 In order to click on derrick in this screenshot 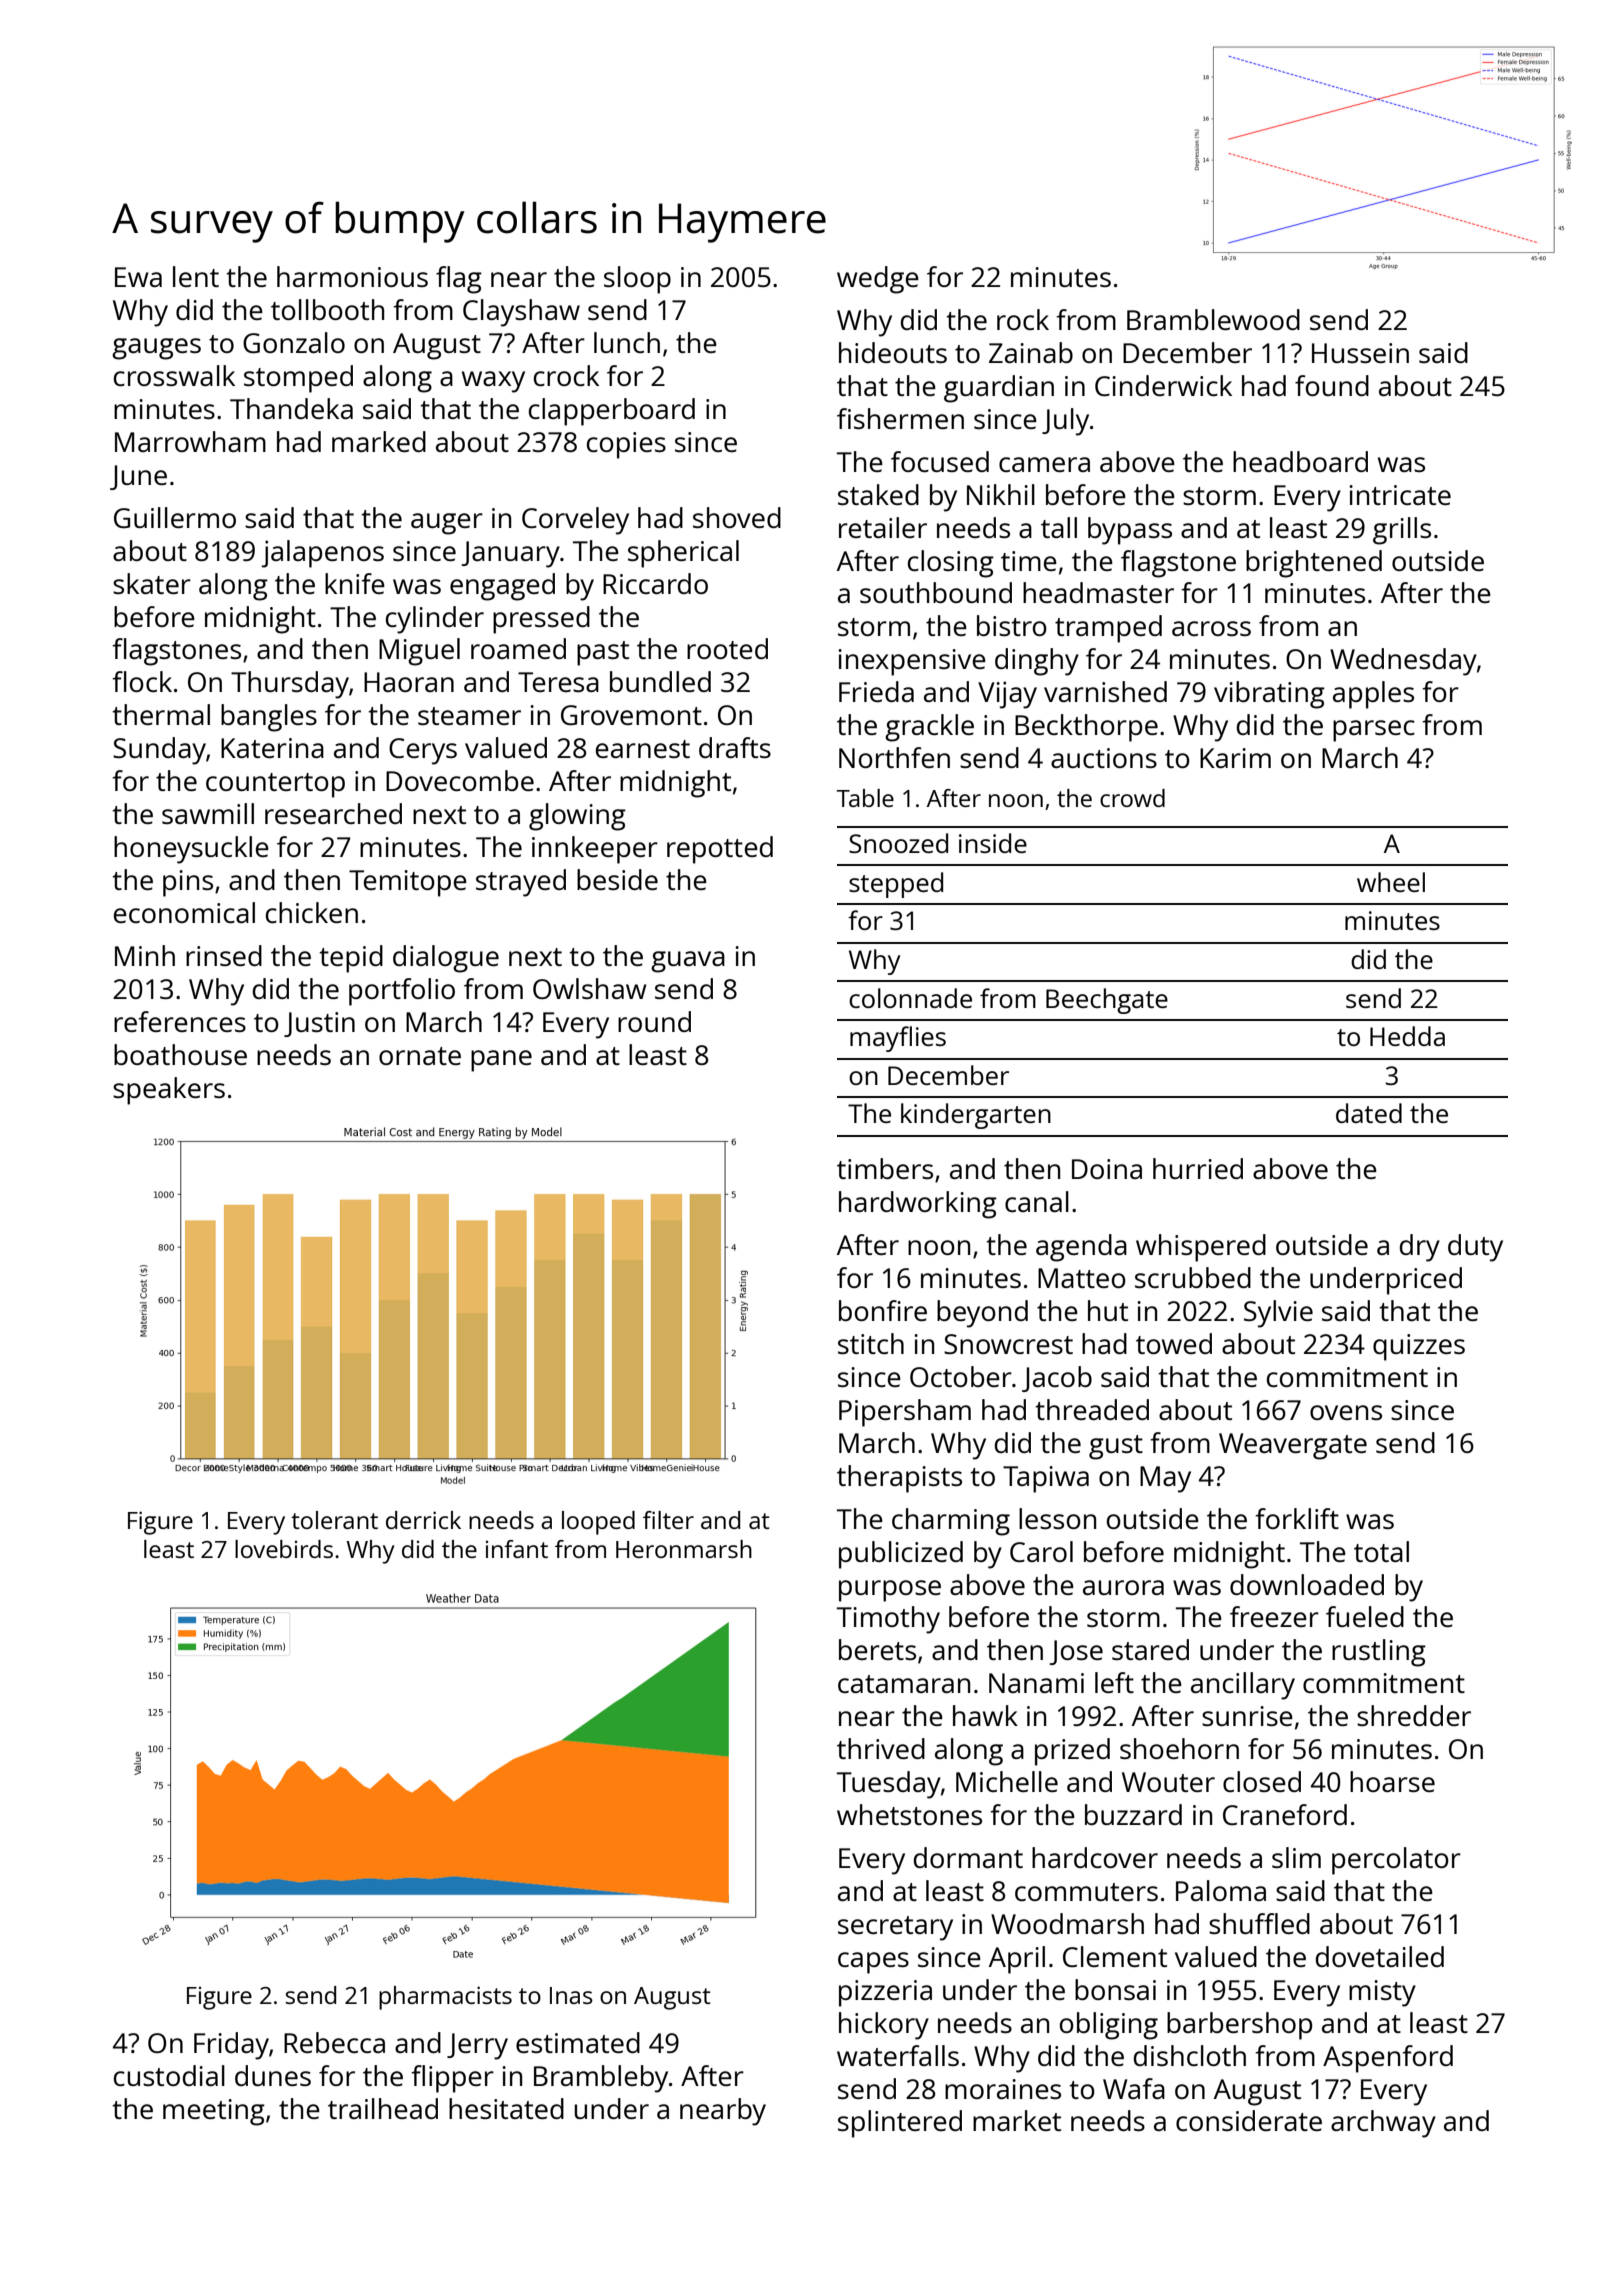, I will do `click(423, 1520)`.
